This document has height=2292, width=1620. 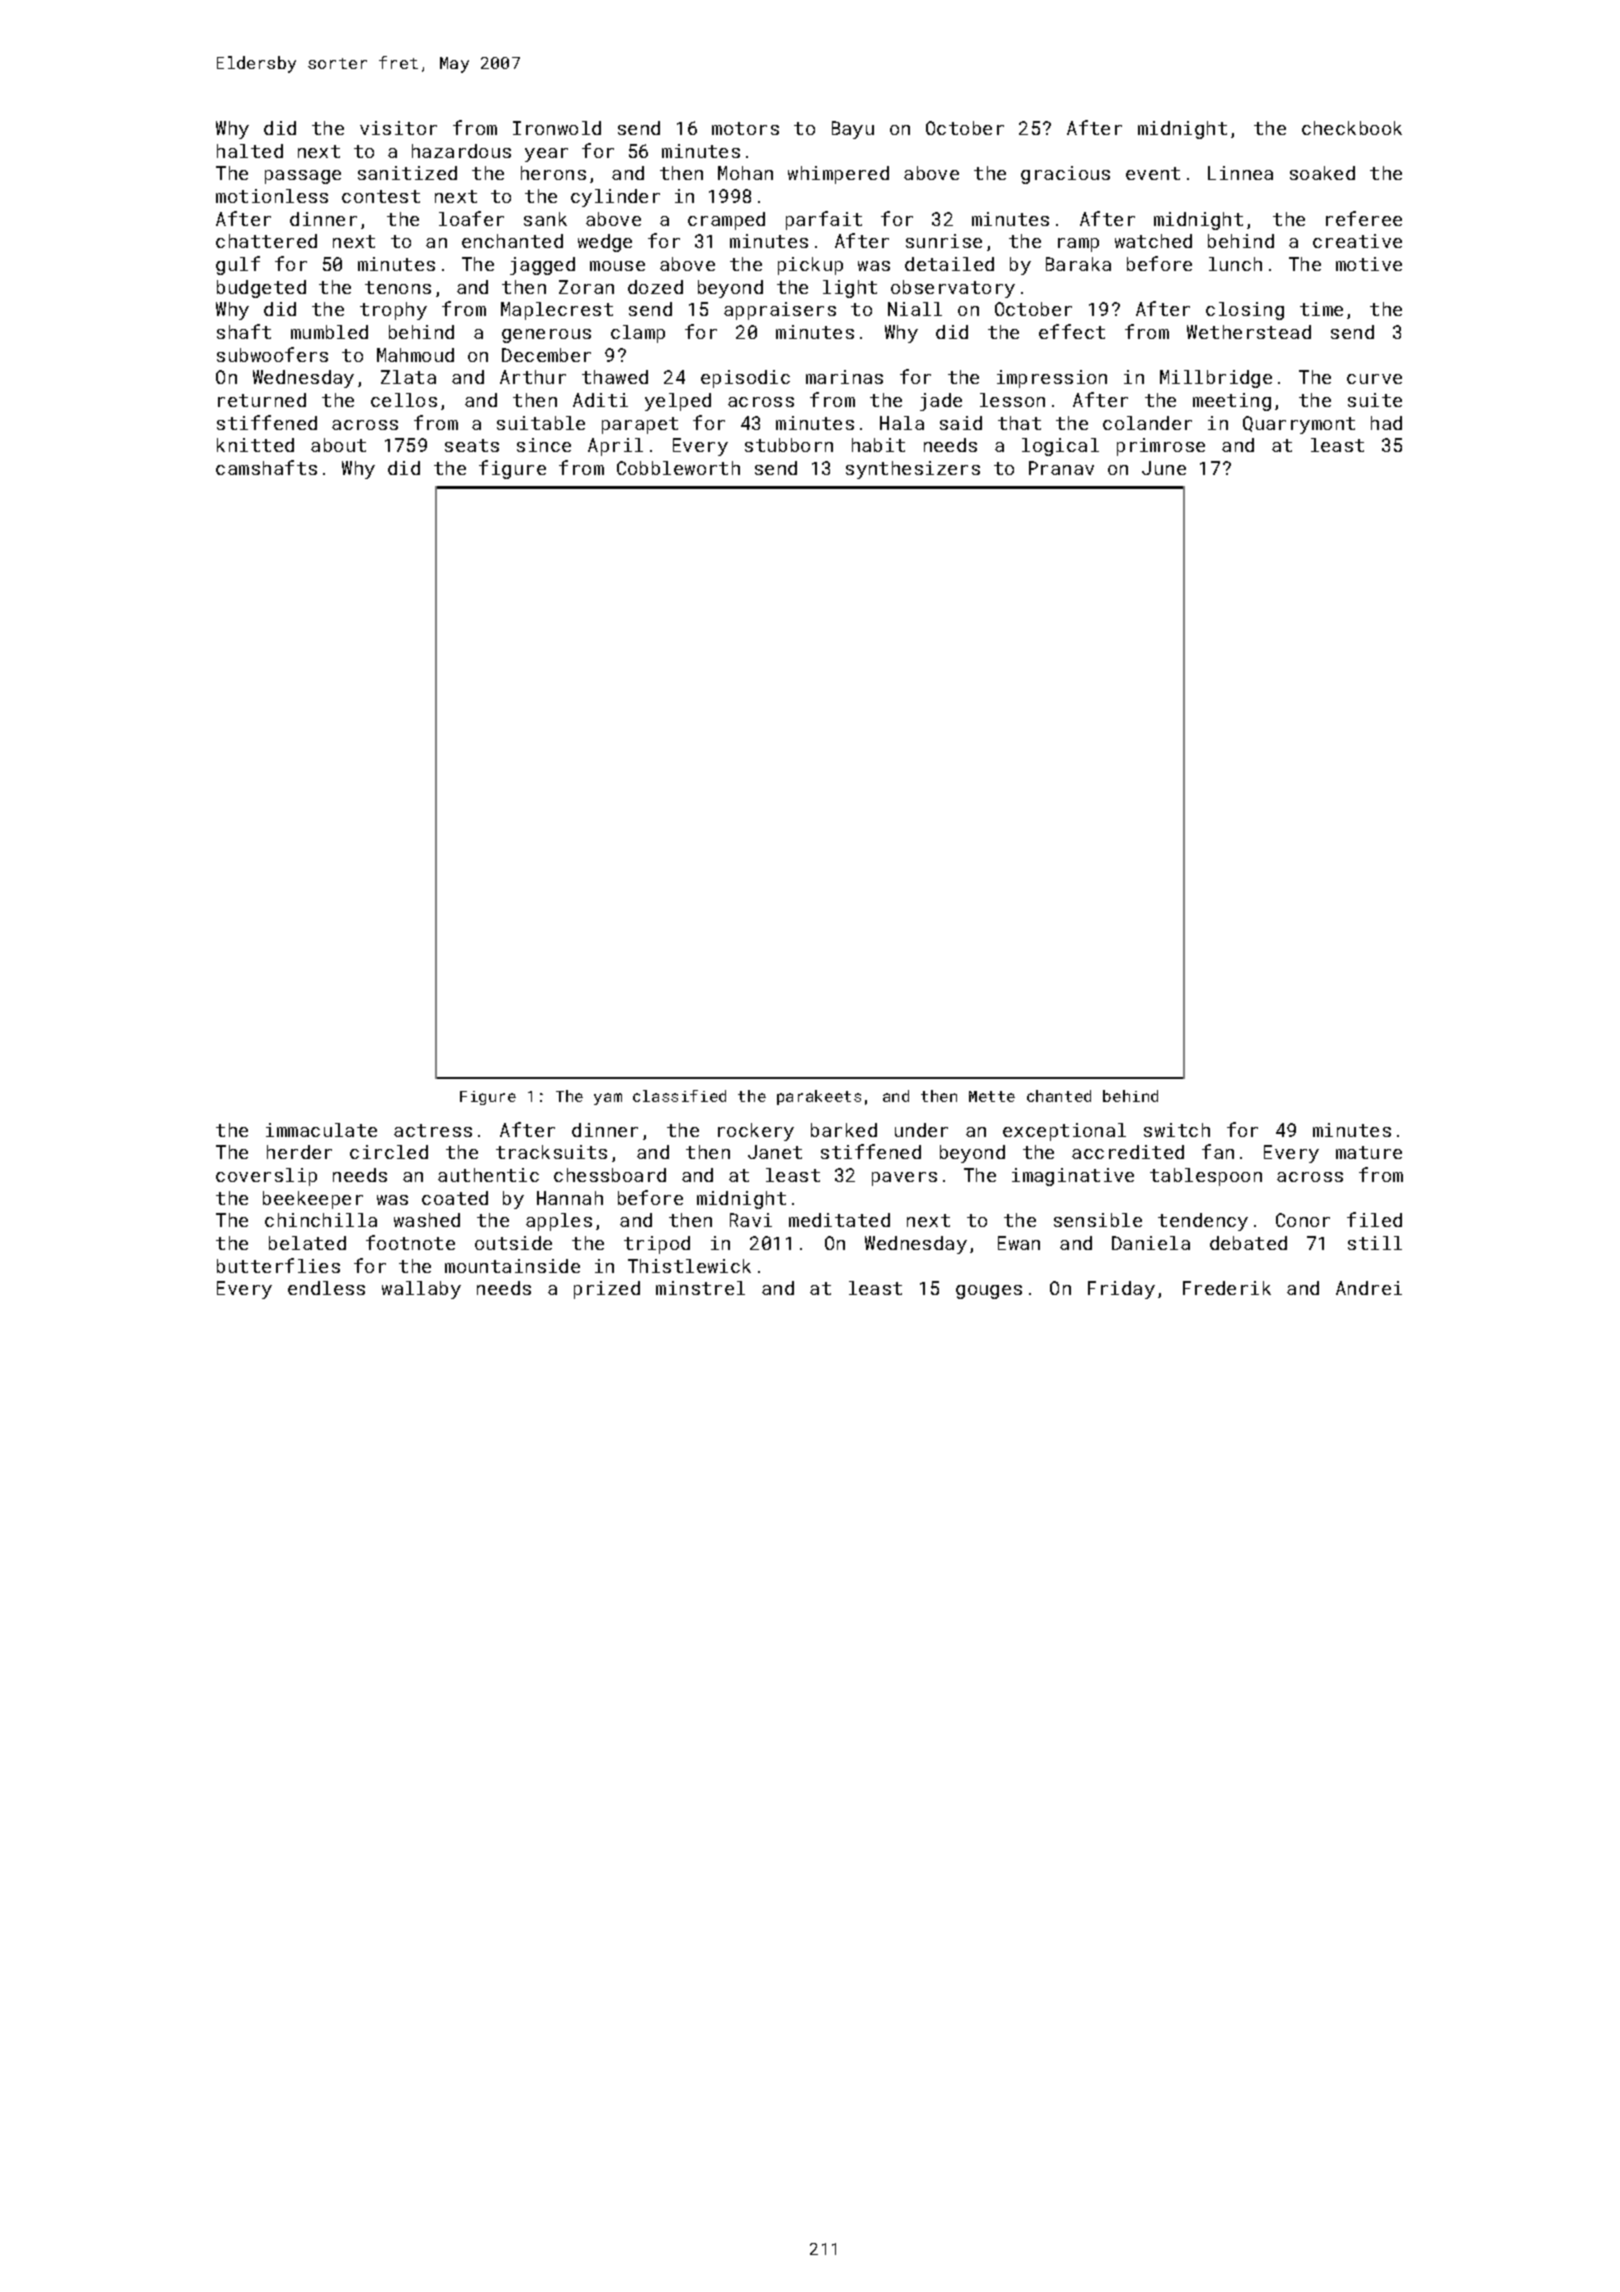 What do you see at coordinates (819, 1097) in the document?
I see `parakeets` at bounding box center [819, 1097].
